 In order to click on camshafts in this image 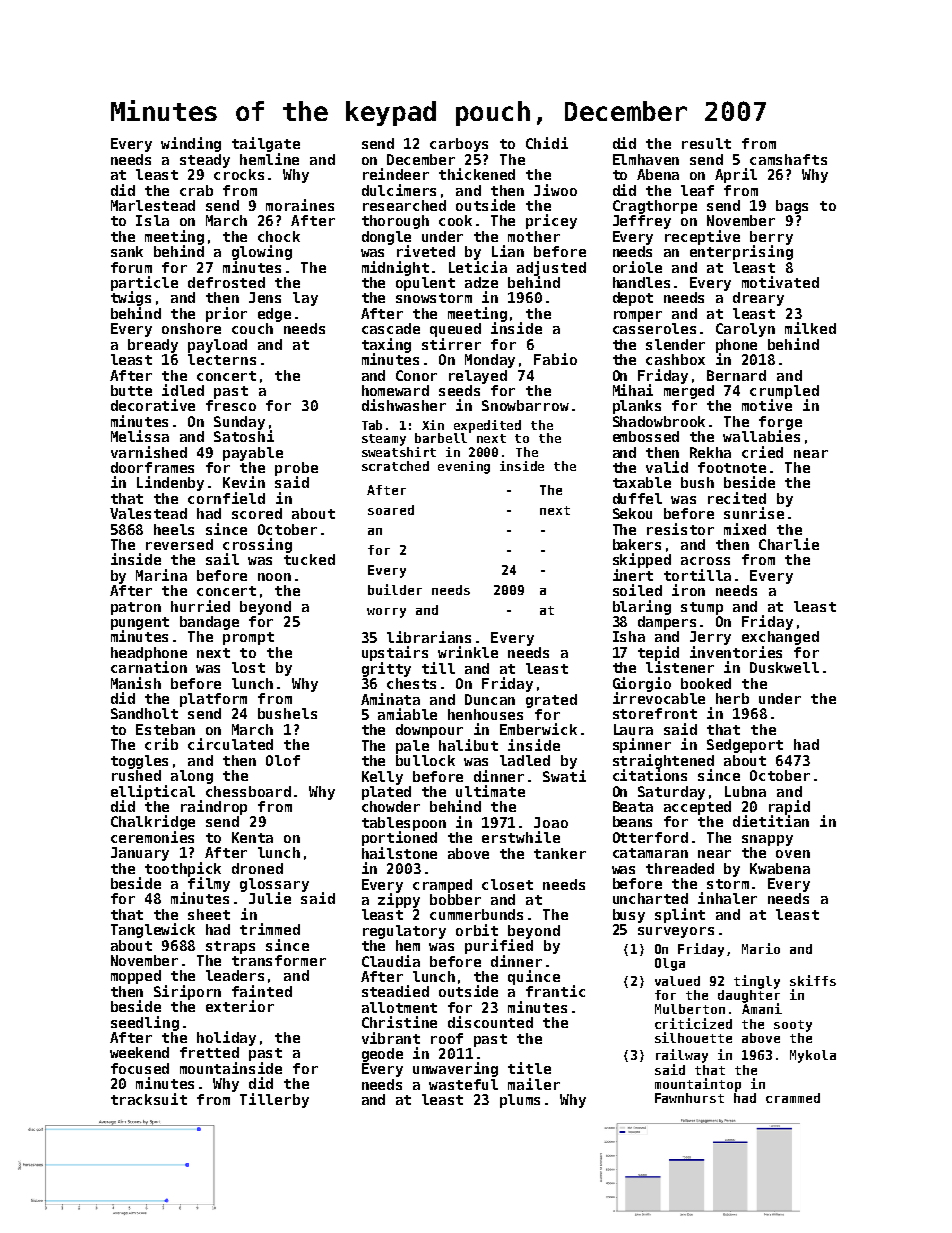, I will do `click(788, 159)`.
